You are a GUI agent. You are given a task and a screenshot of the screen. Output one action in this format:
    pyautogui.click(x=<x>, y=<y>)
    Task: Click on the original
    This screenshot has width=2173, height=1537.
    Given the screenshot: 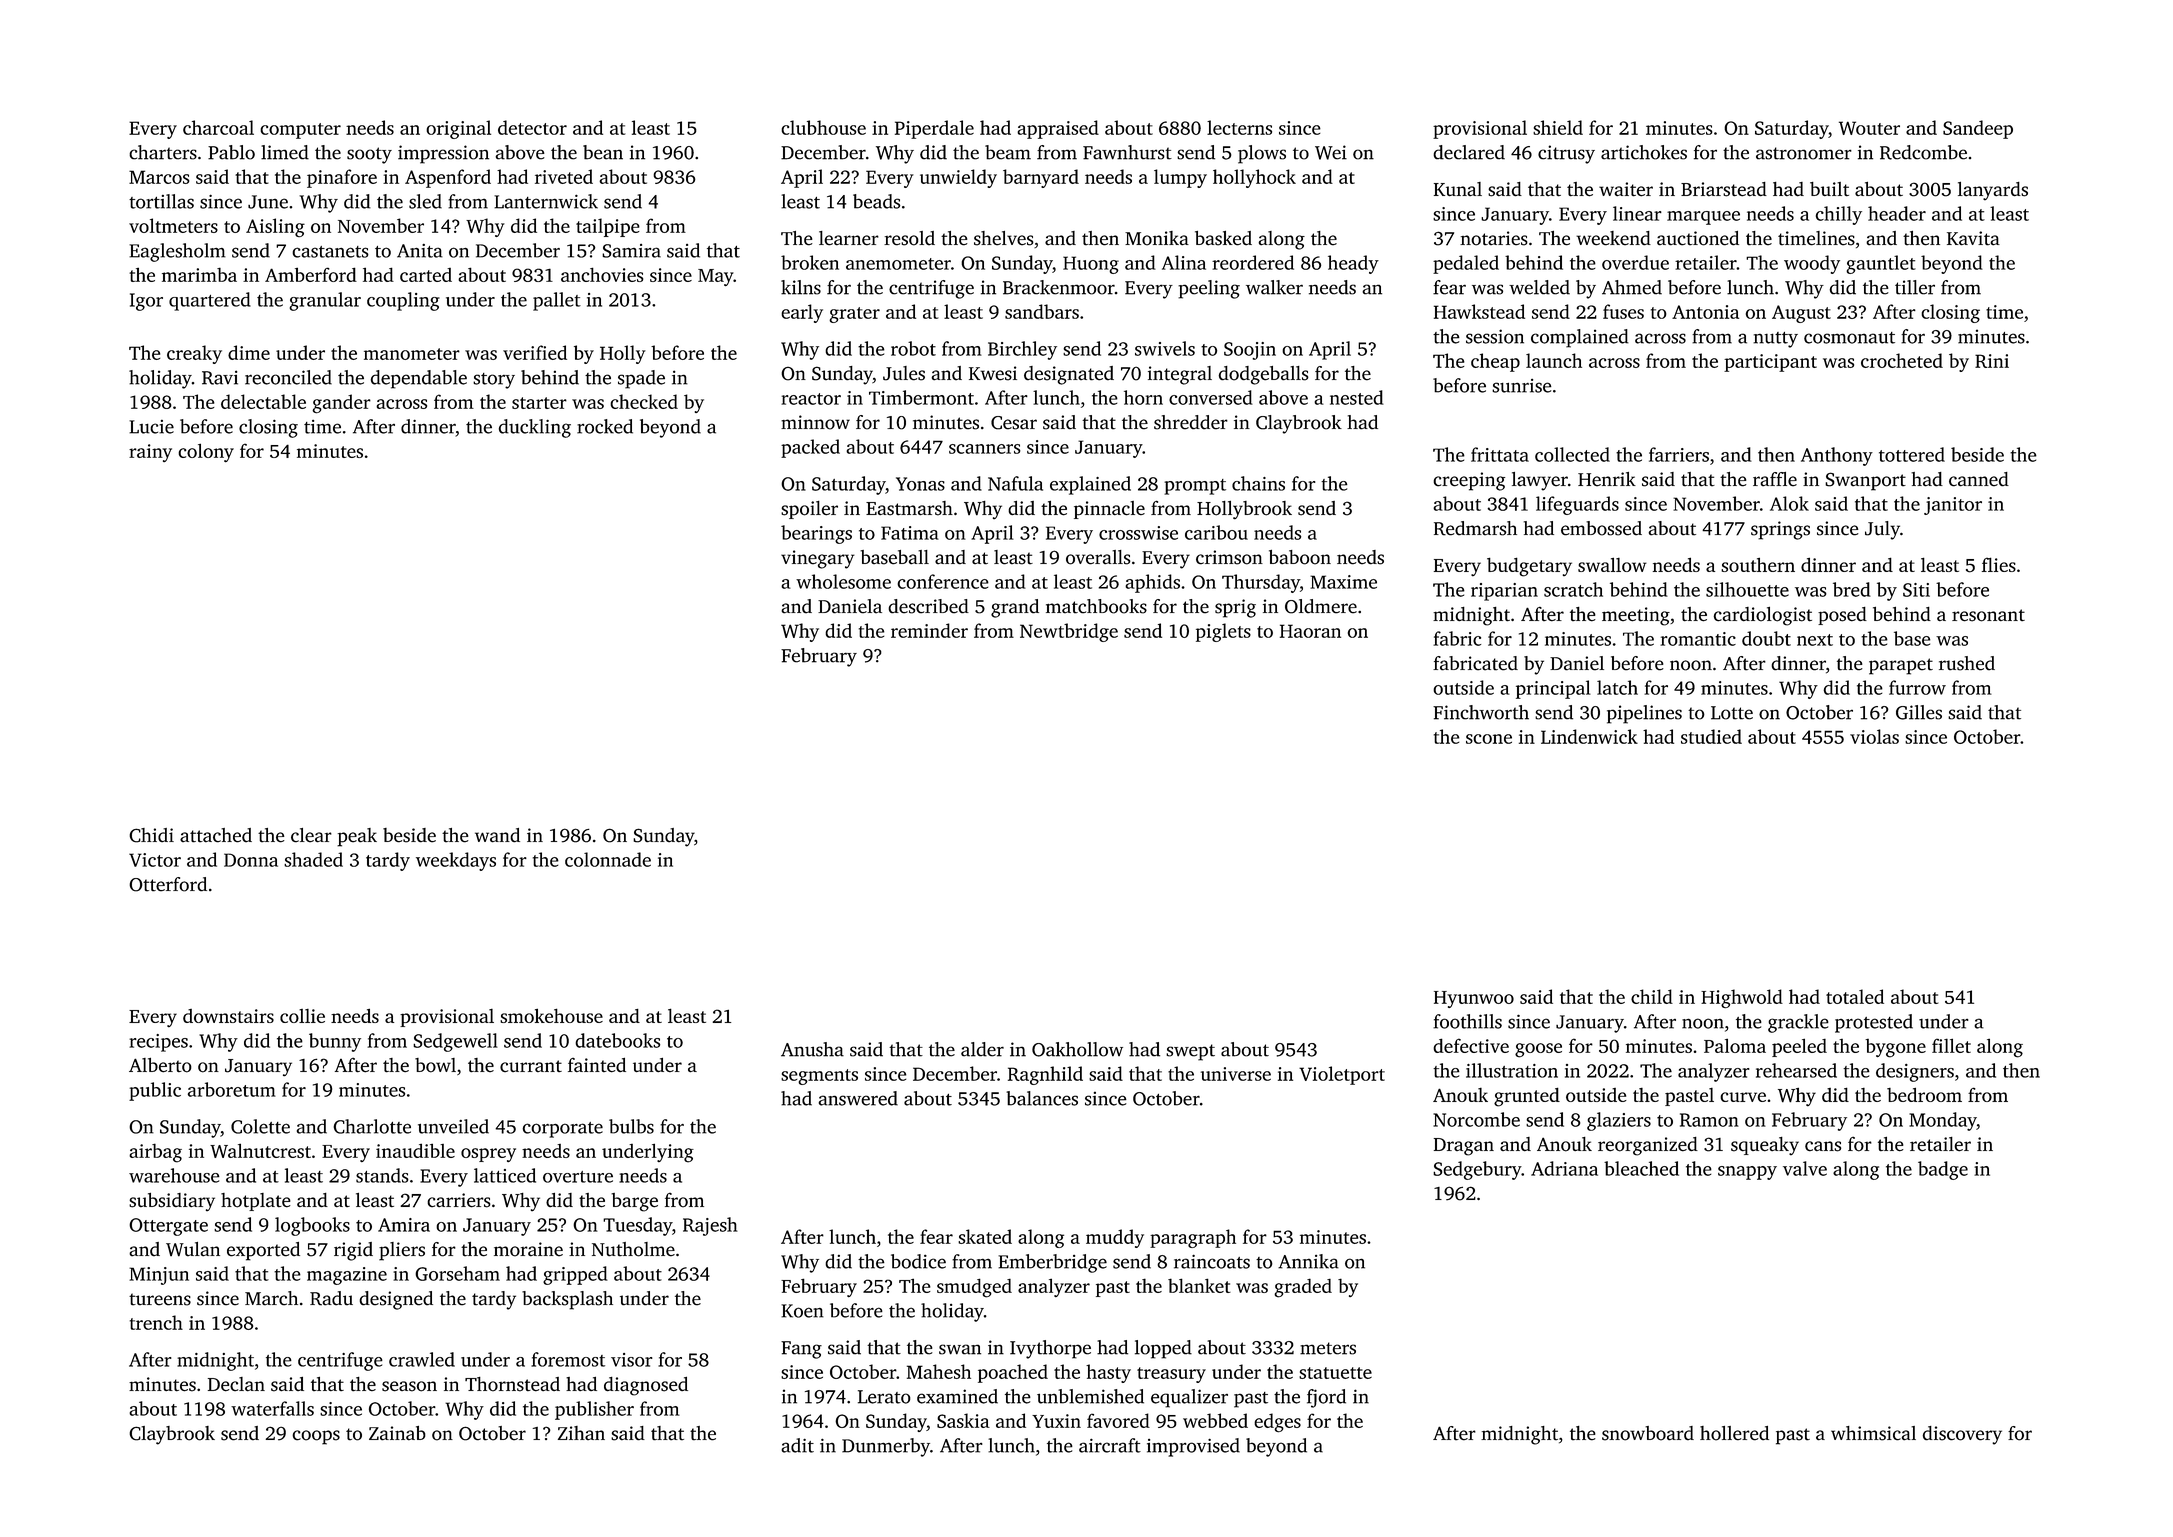 What is the action you would take?
    pyautogui.click(x=458, y=129)
